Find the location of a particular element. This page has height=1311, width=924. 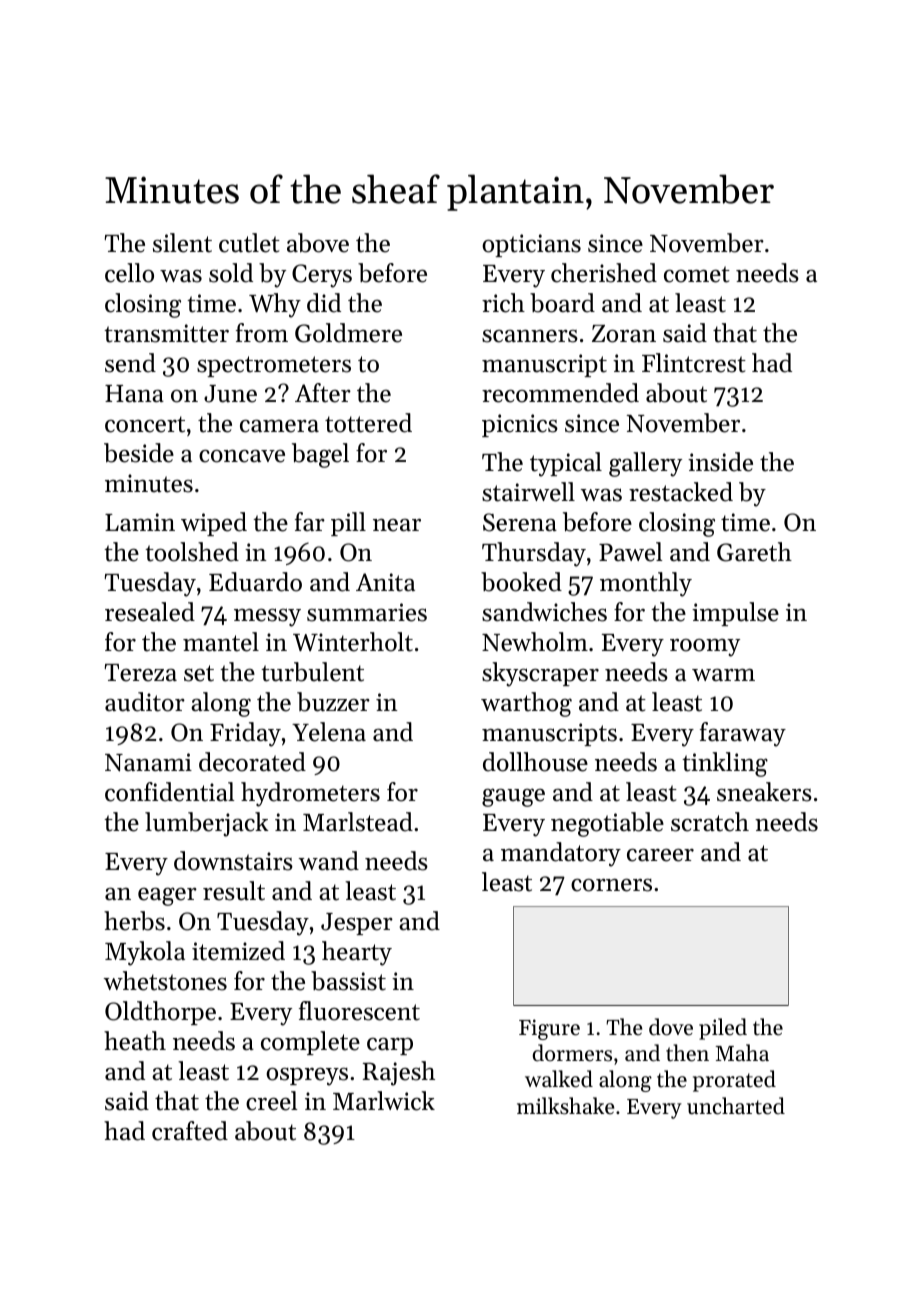

opticians is located at coordinates (531, 245).
